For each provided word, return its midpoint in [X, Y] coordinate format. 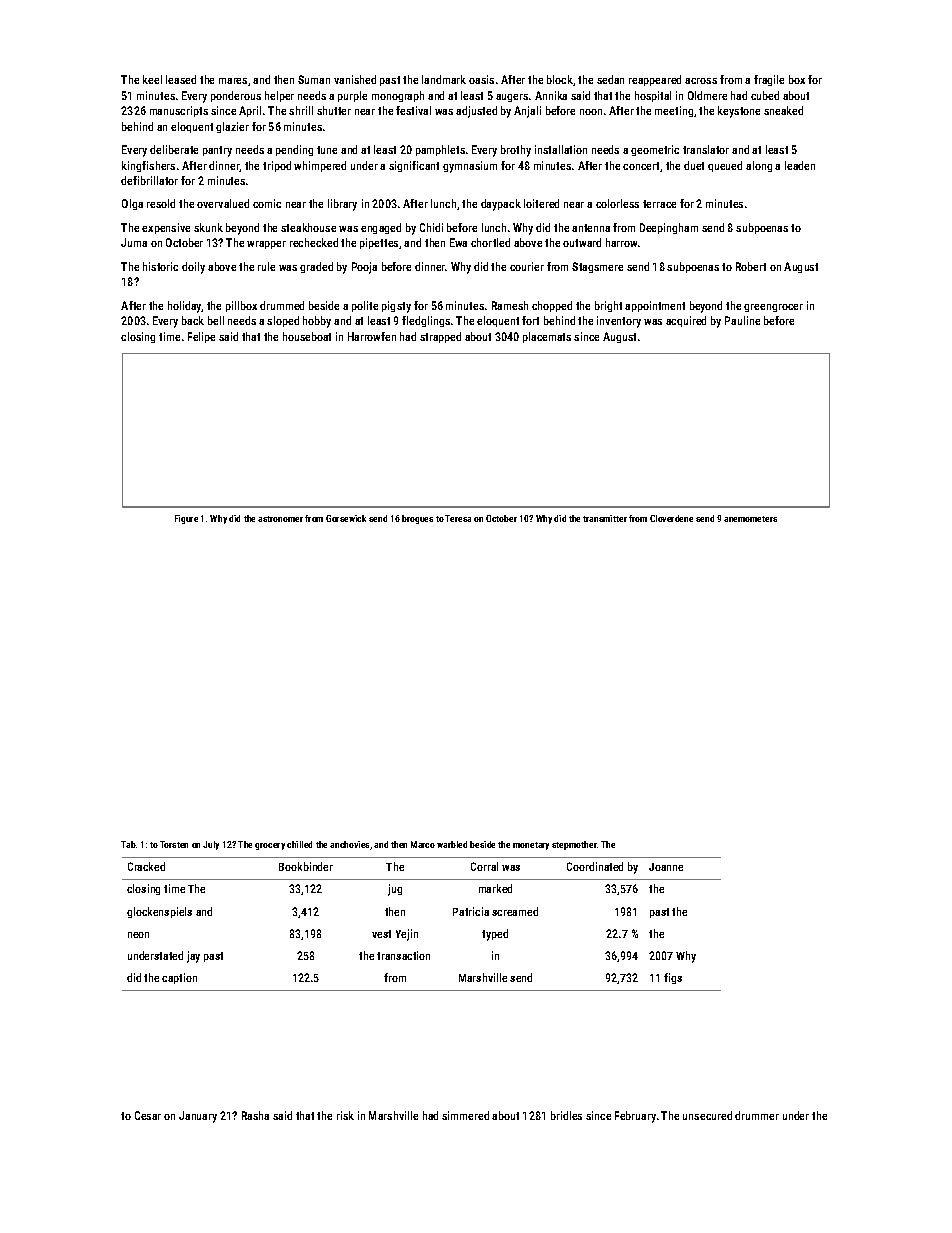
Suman [314, 79]
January [198, 1117]
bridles [566, 1115]
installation [561, 149]
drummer [757, 1115]
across [701, 81]
